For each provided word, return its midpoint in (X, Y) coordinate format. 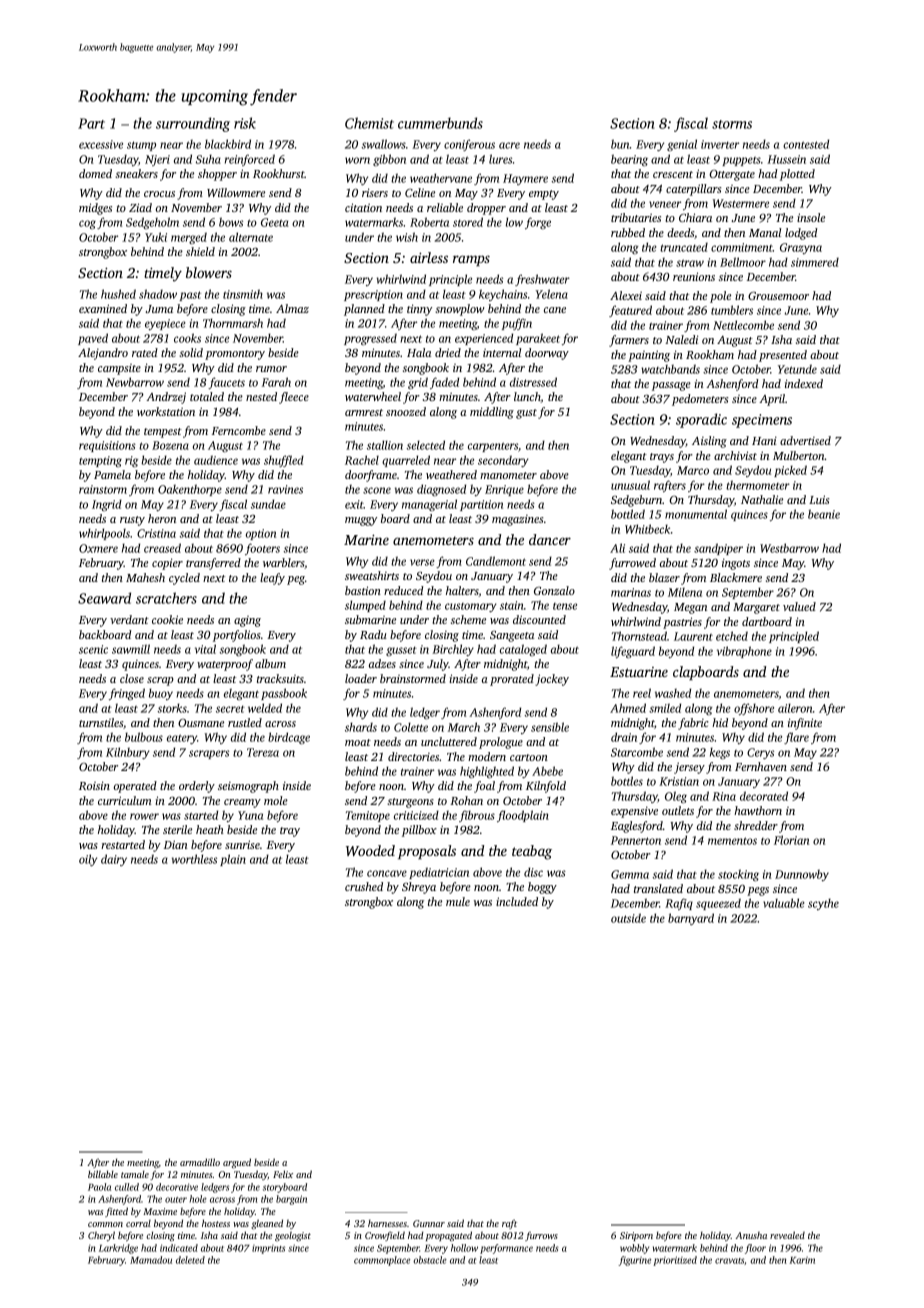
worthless (194, 859)
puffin (517, 324)
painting (649, 356)
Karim (802, 1260)
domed (95, 173)
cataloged (523, 650)
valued (799, 606)
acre (509, 145)
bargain (291, 1200)
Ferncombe (239, 430)
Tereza (263, 752)
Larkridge (118, 1249)
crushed (364, 886)
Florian (791, 840)
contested (806, 144)
